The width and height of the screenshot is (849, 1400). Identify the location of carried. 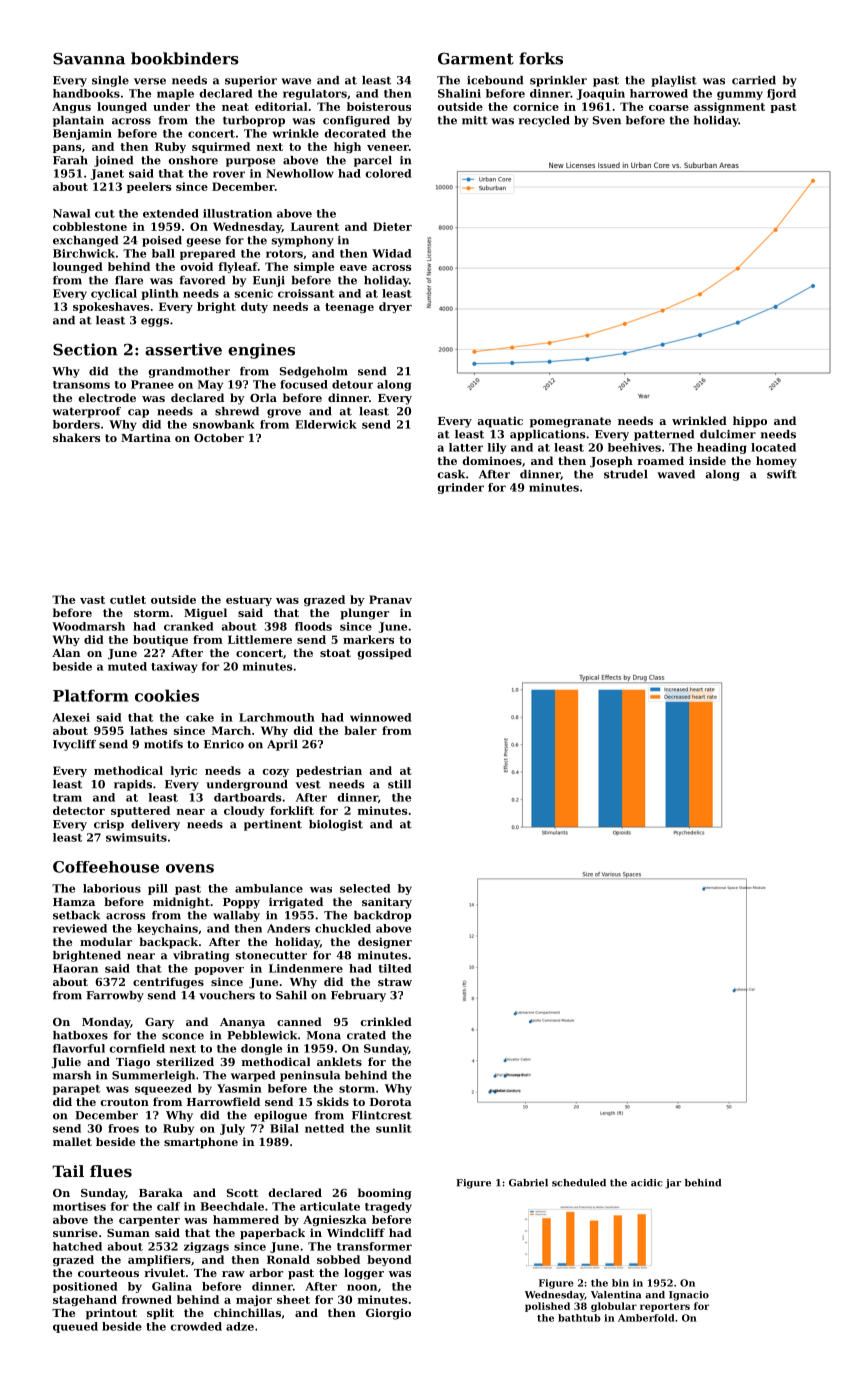
(754, 80).
